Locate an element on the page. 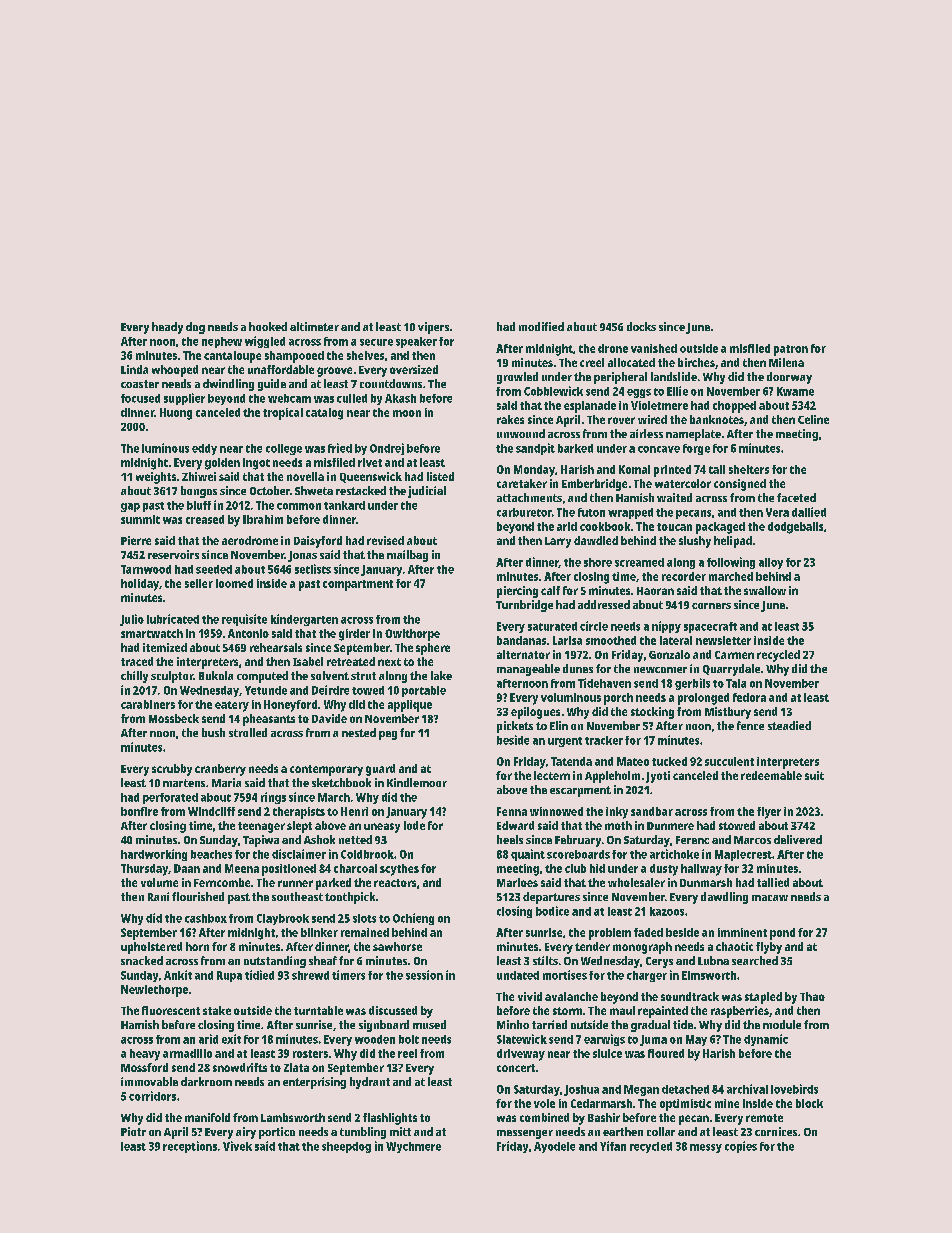 The width and height of the document is (952, 1233). Queenswick is located at coordinates (371, 477).
